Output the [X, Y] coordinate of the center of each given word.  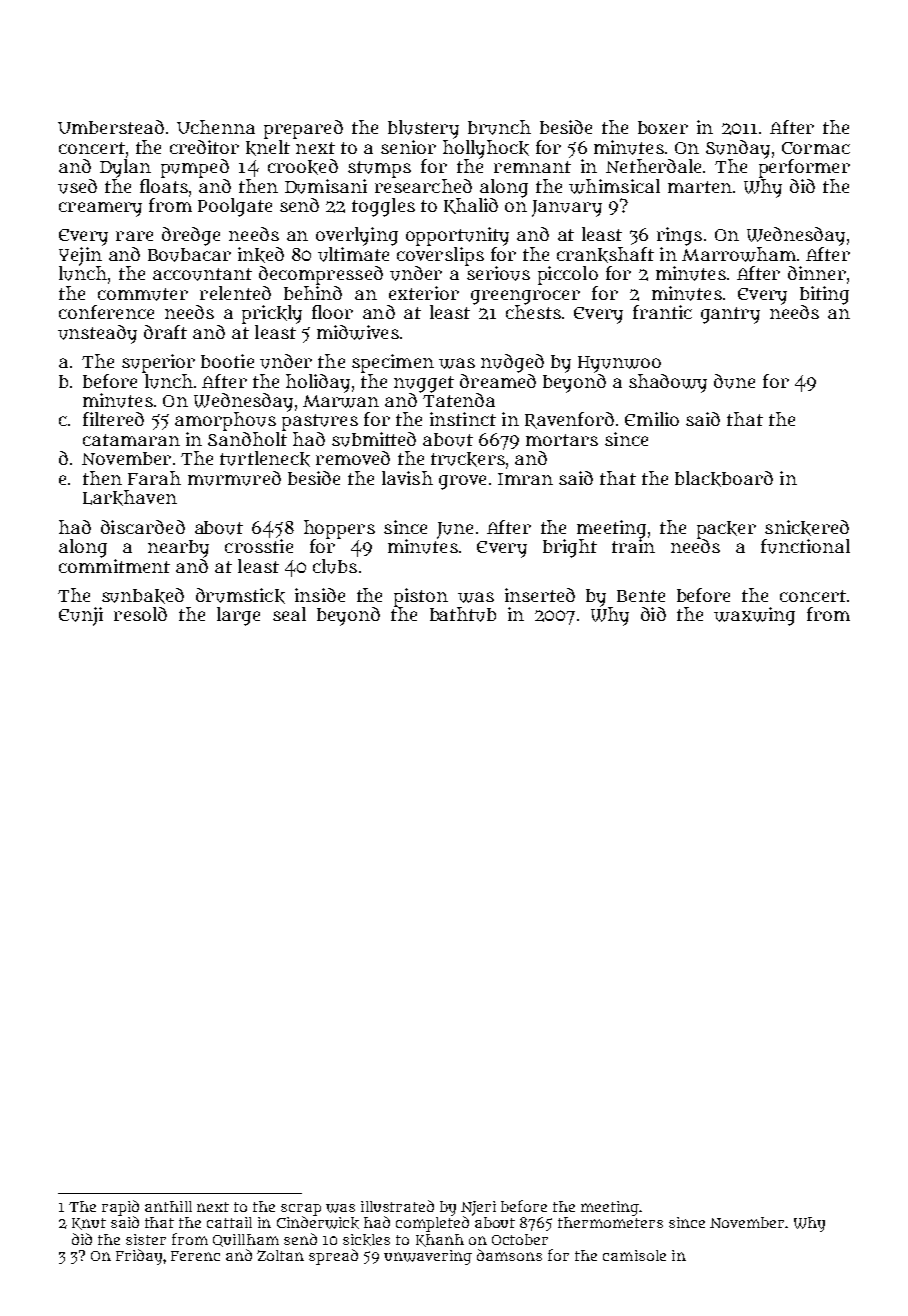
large [238, 616]
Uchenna [216, 127]
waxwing [754, 616]
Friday [140, 1257]
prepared [303, 129]
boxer [663, 127]
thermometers [610, 1222]
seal [289, 614]
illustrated [397, 1206]
